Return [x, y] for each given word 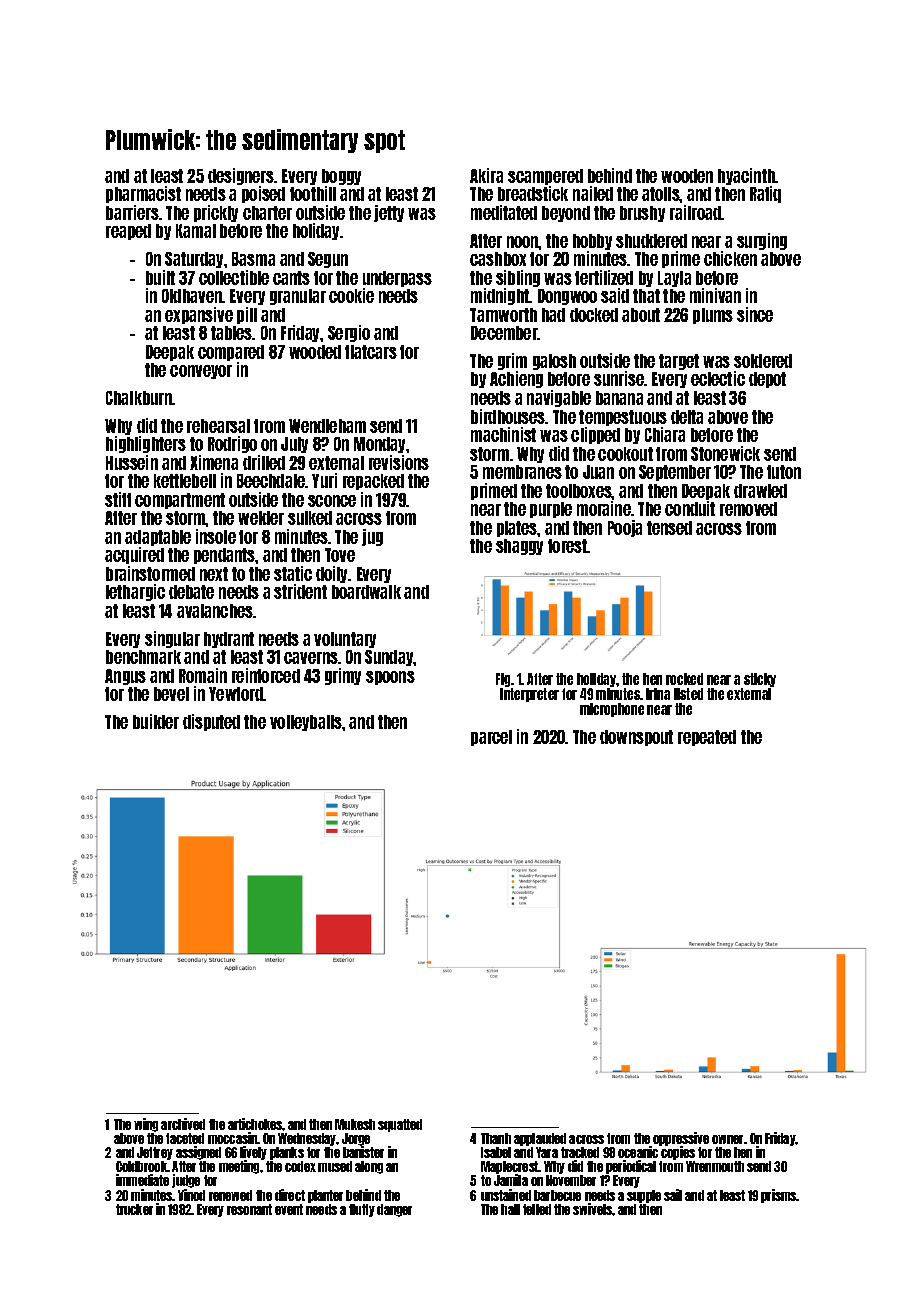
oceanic [638, 1152]
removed [748, 509]
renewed [230, 1195]
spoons [390, 678]
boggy [341, 177]
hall [510, 1209]
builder [156, 721]
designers [241, 176]
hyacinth [746, 176]
